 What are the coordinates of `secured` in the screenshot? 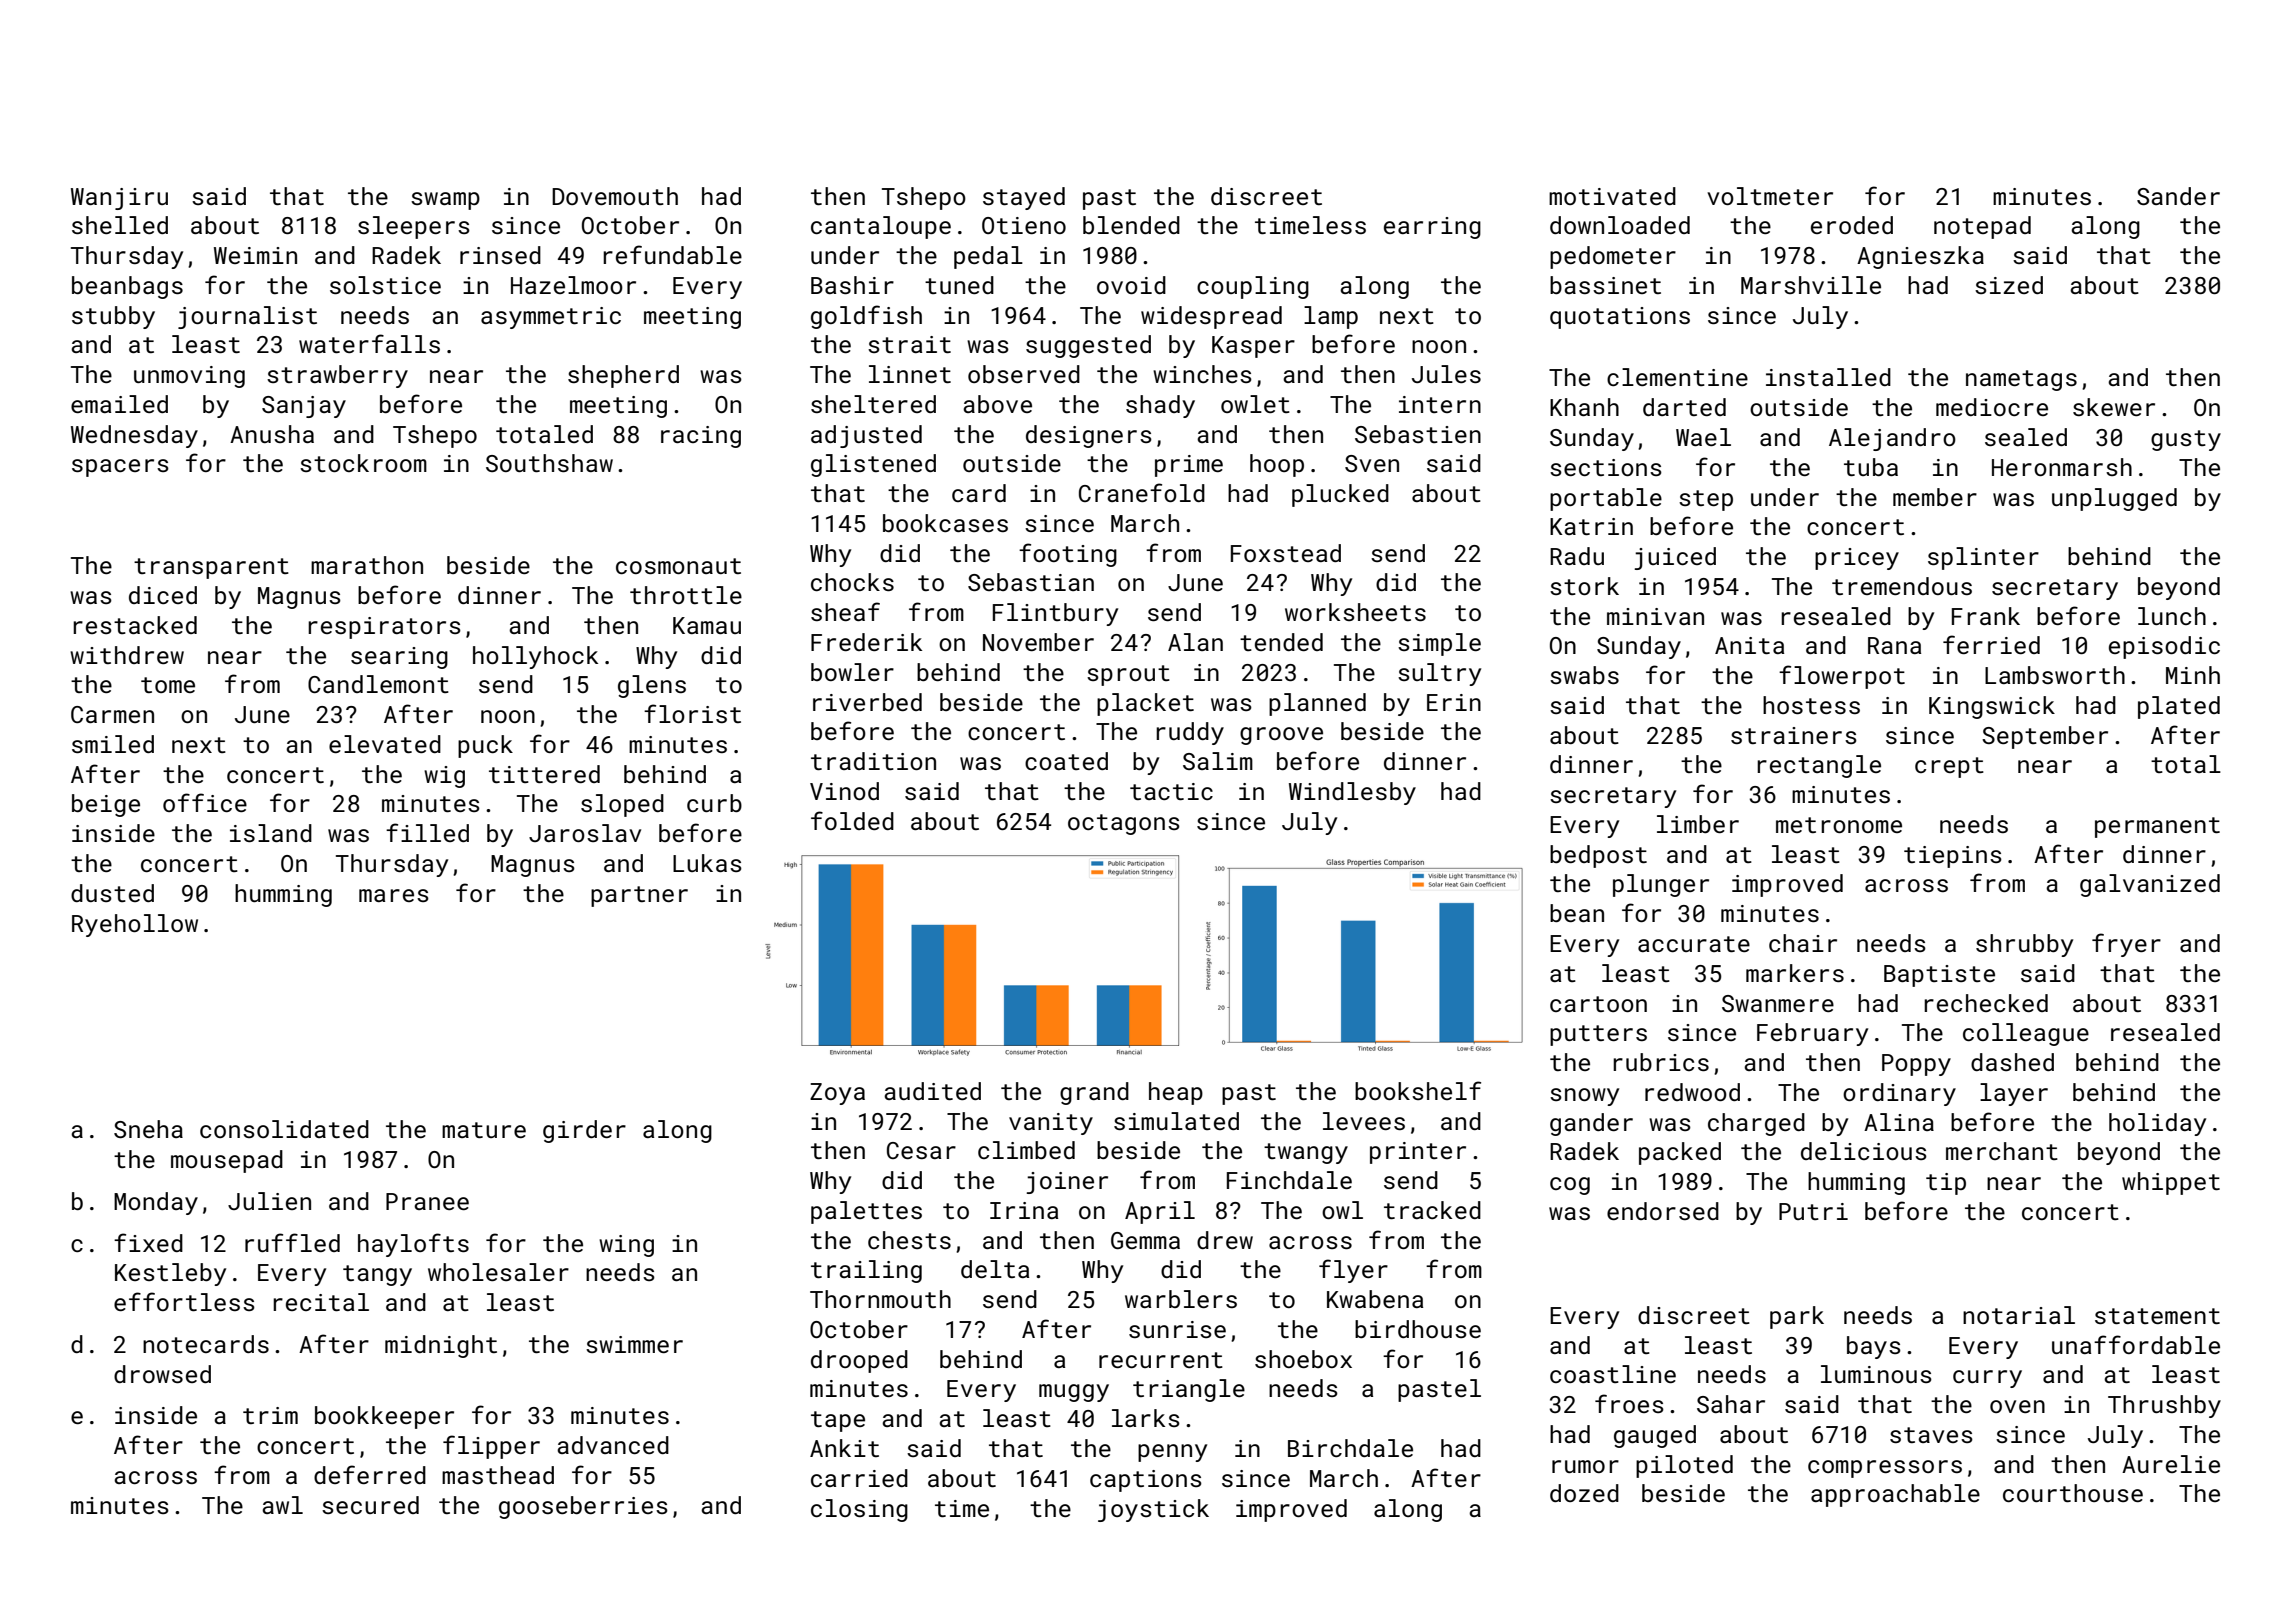 It's located at (370, 1505).
